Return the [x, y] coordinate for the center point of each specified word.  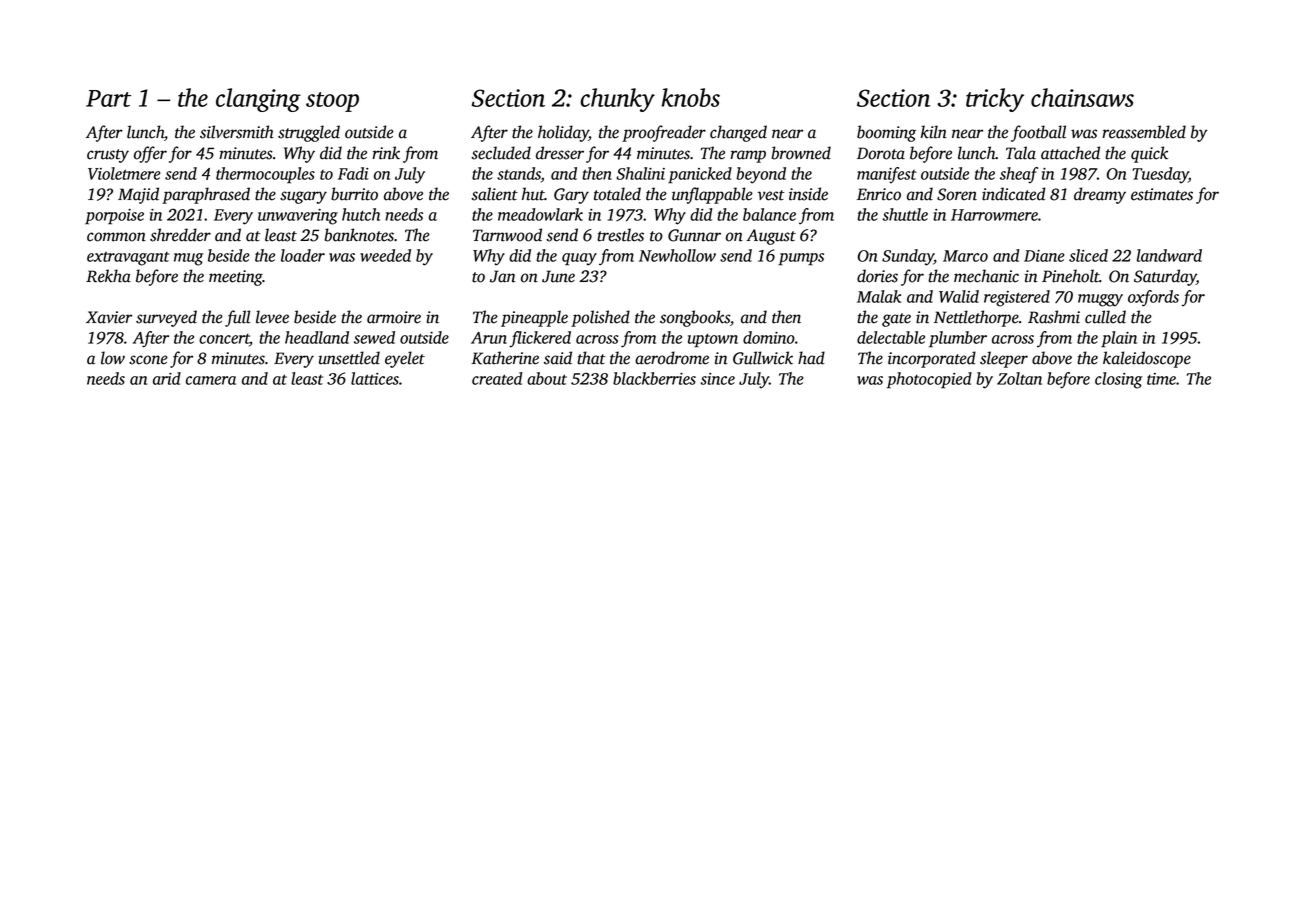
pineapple [534, 318]
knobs [691, 97]
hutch [361, 214]
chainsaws [1082, 97]
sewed [374, 337]
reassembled [1144, 132]
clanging [258, 100]
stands [519, 173]
